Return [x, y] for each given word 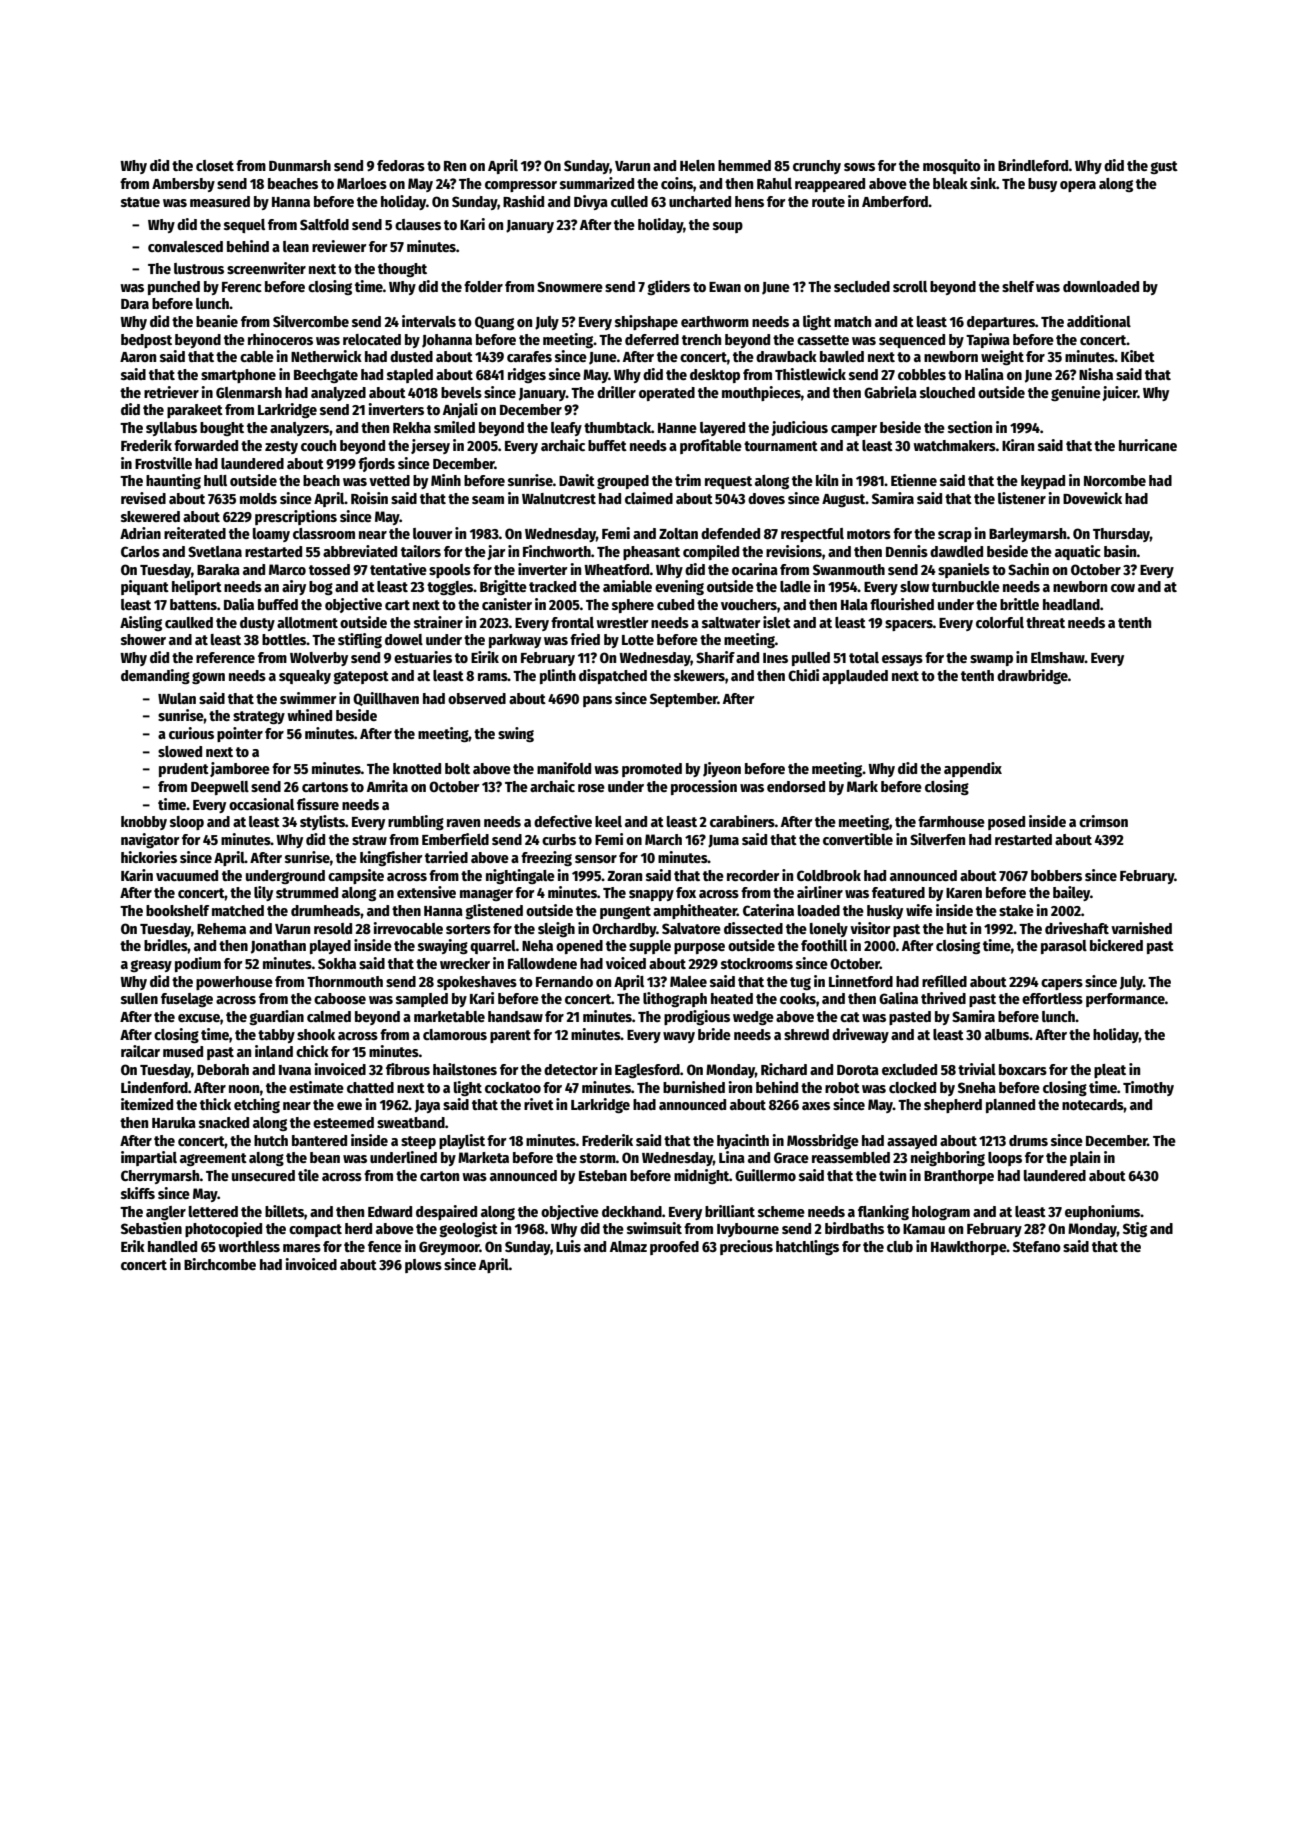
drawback [786, 356]
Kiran [1018, 445]
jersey [430, 446]
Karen [964, 893]
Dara [135, 304]
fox [686, 892]
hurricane [1148, 445]
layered [722, 429]
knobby [144, 823]
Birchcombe [220, 1264]
